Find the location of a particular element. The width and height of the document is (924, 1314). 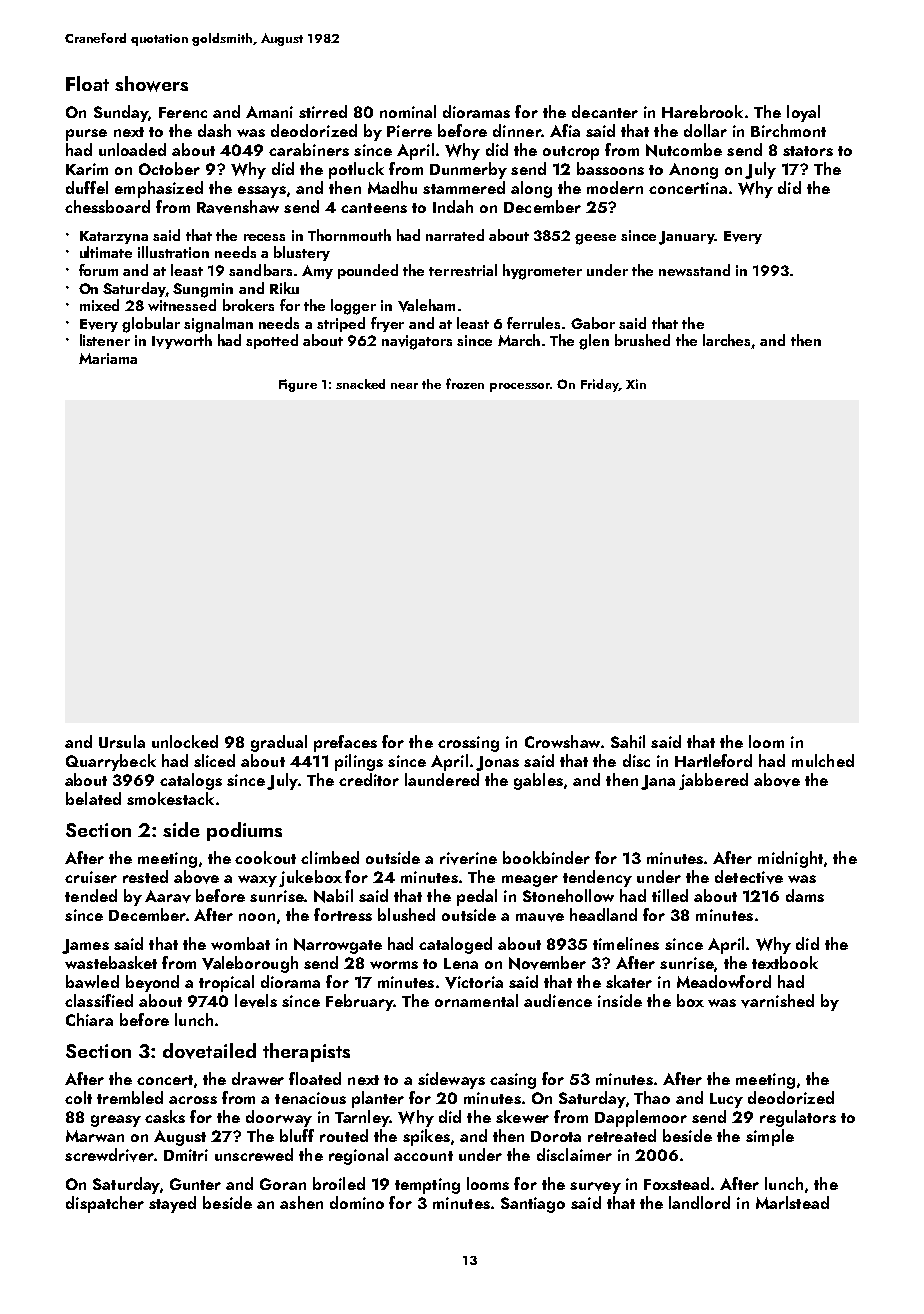

essays is located at coordinates (262, 192).
